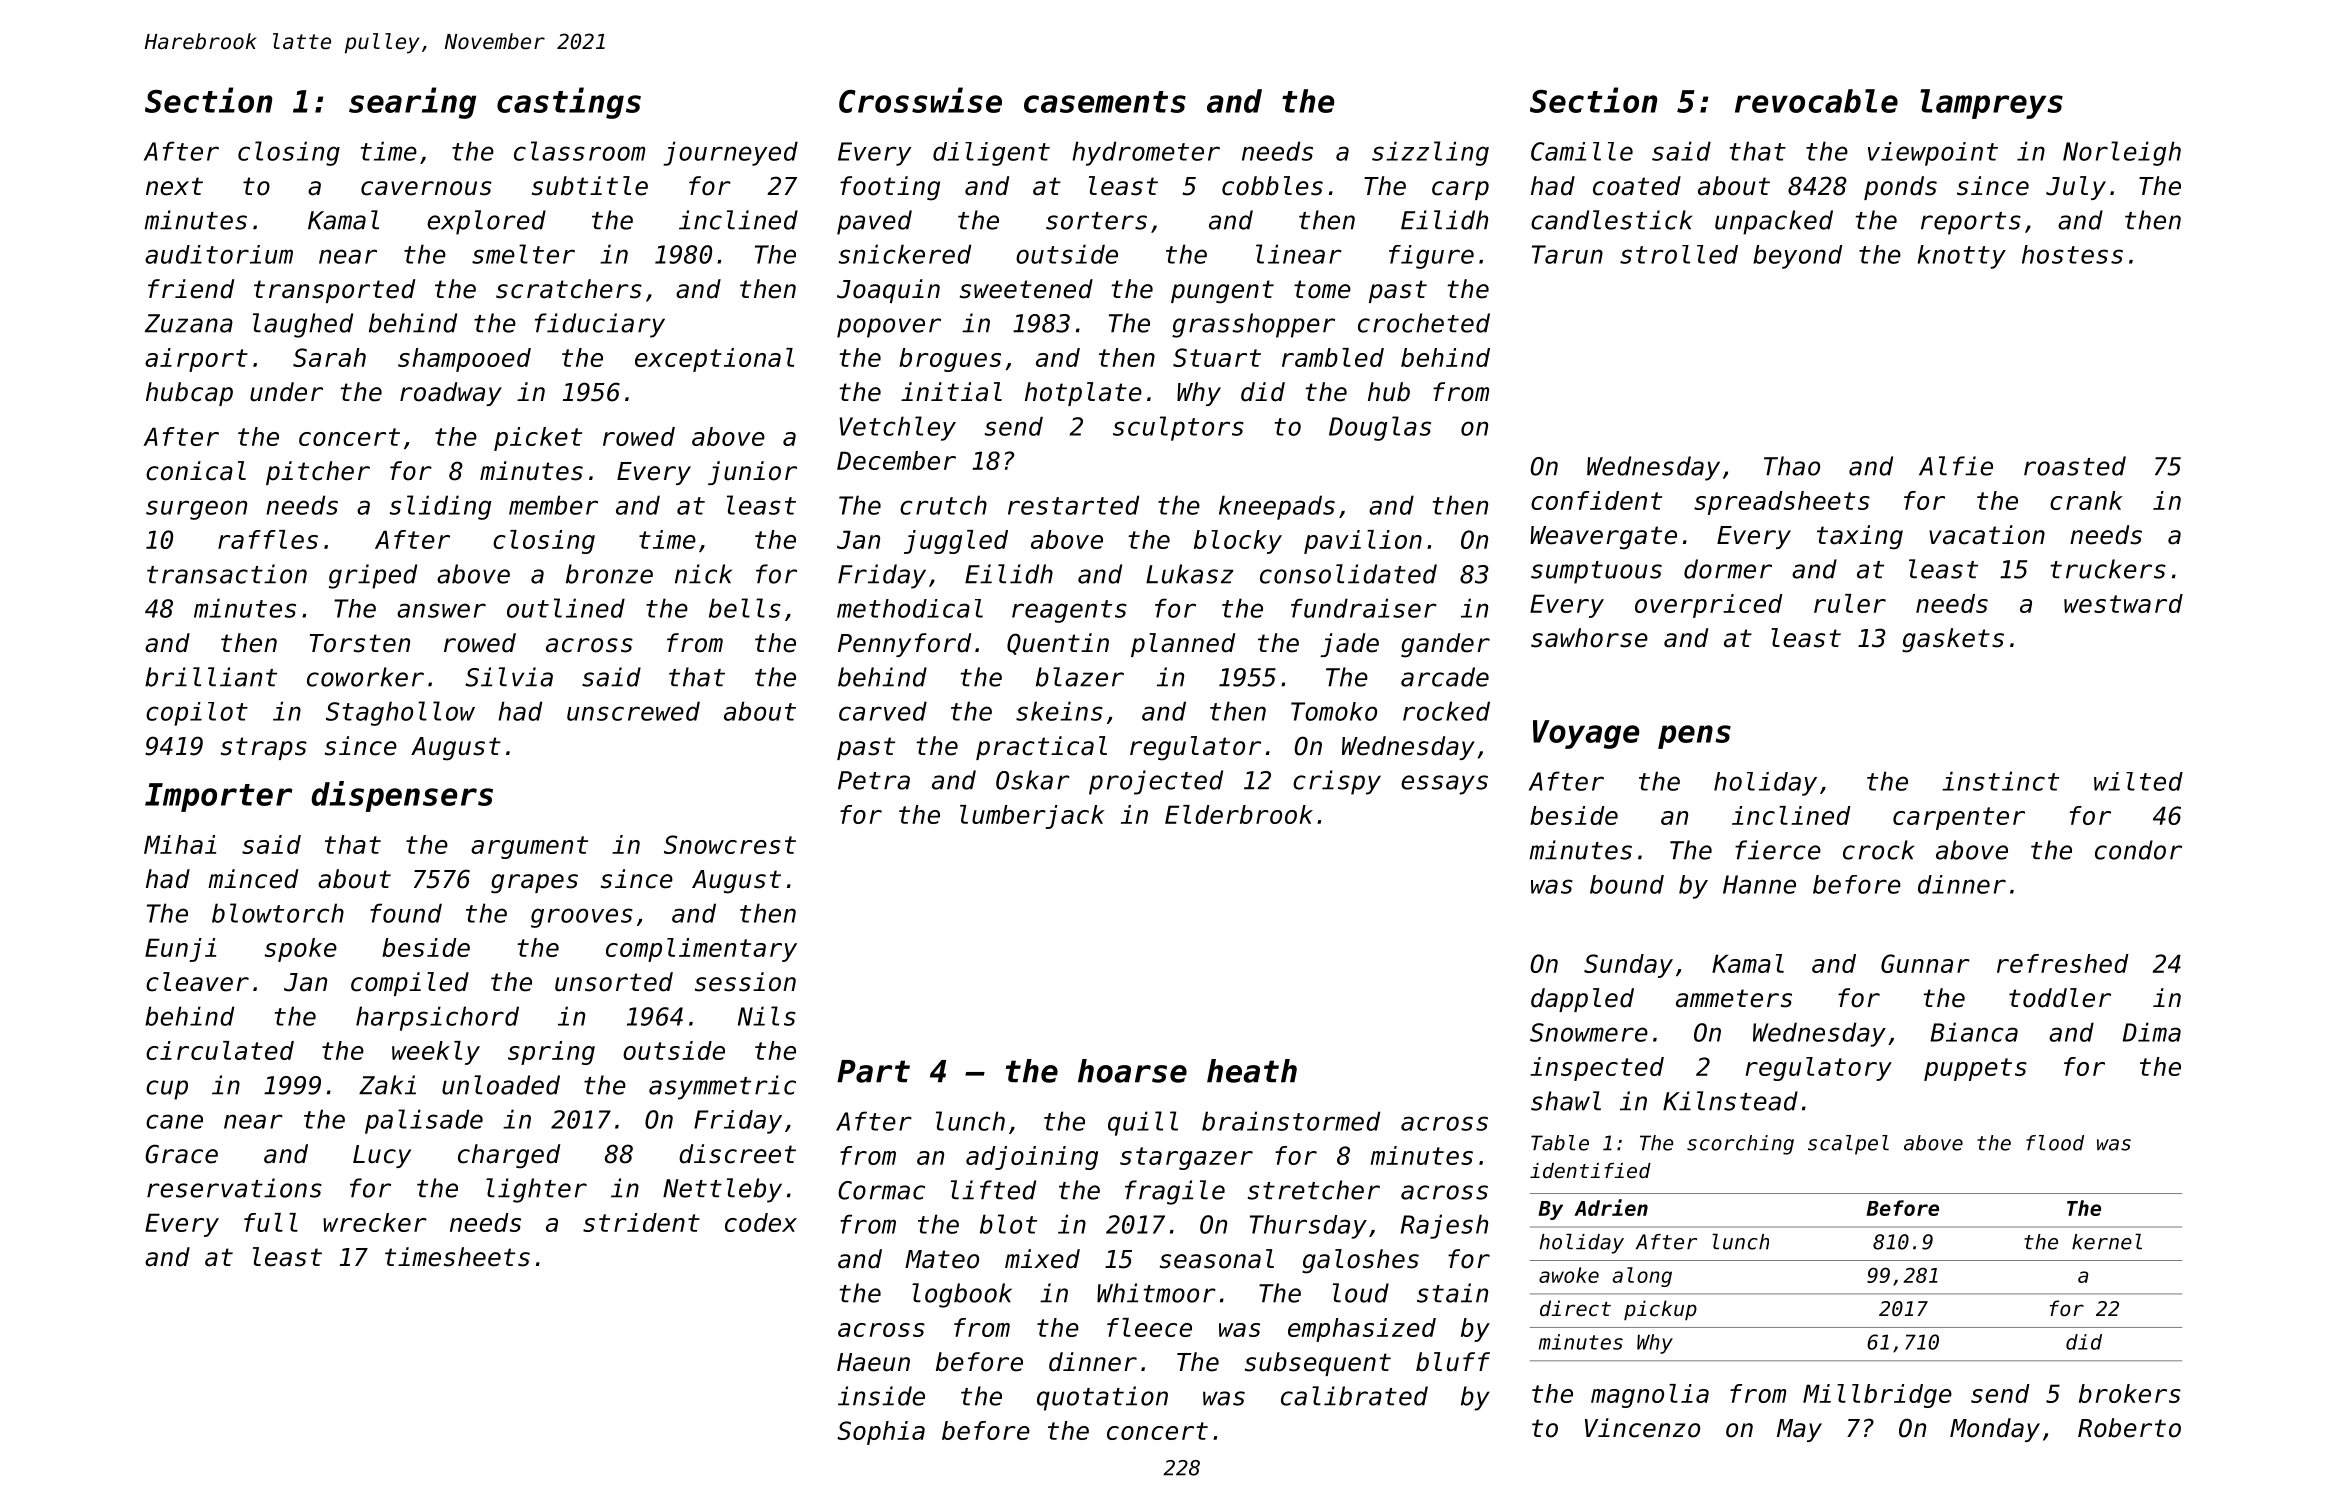 The image size is (2327, 1506). I want to click on reports, so click(1971, 223).
